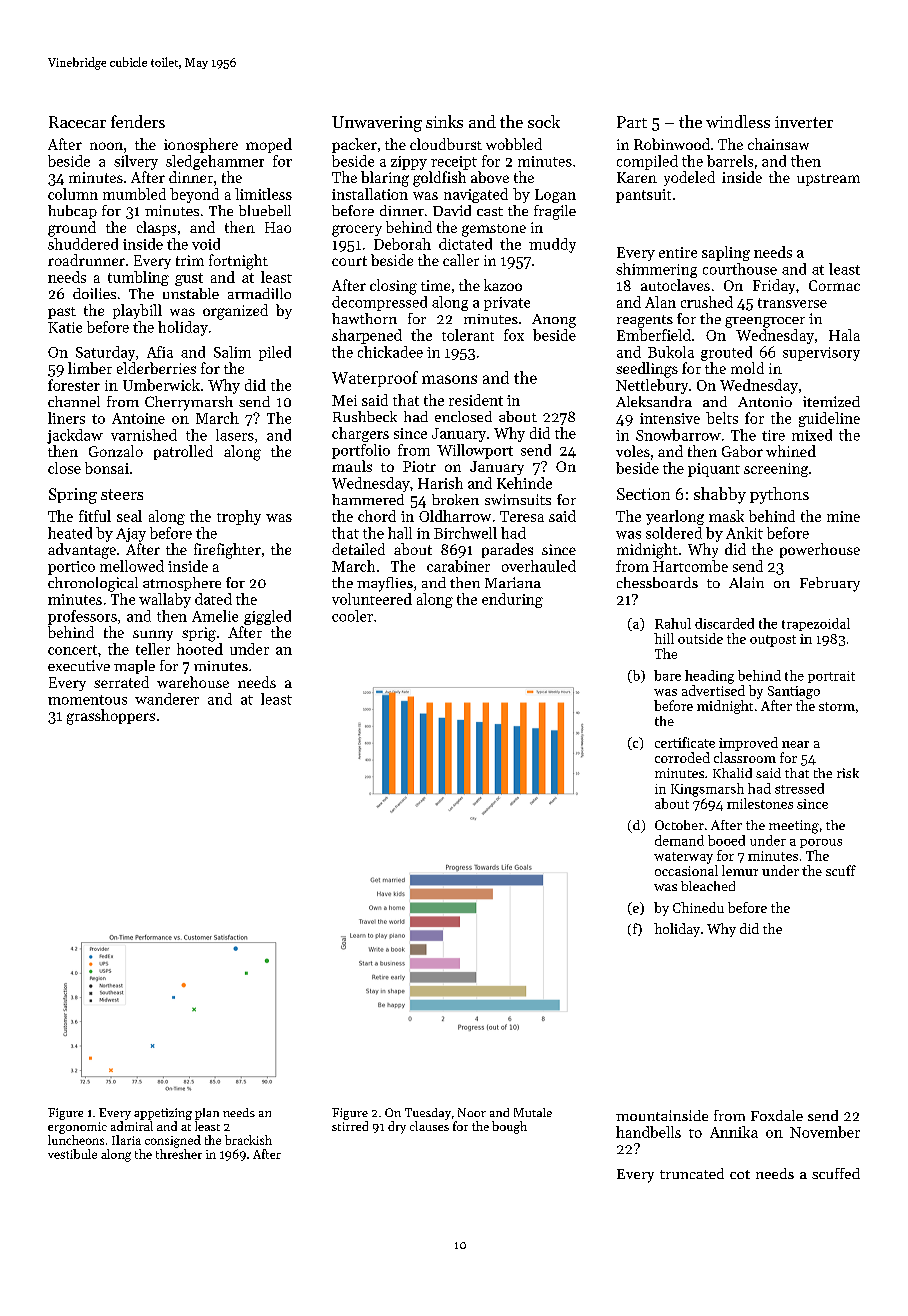  What do you see at coordinates (379, 303) in the page?
I see `decompressed` at bounding box center [379, 303].
